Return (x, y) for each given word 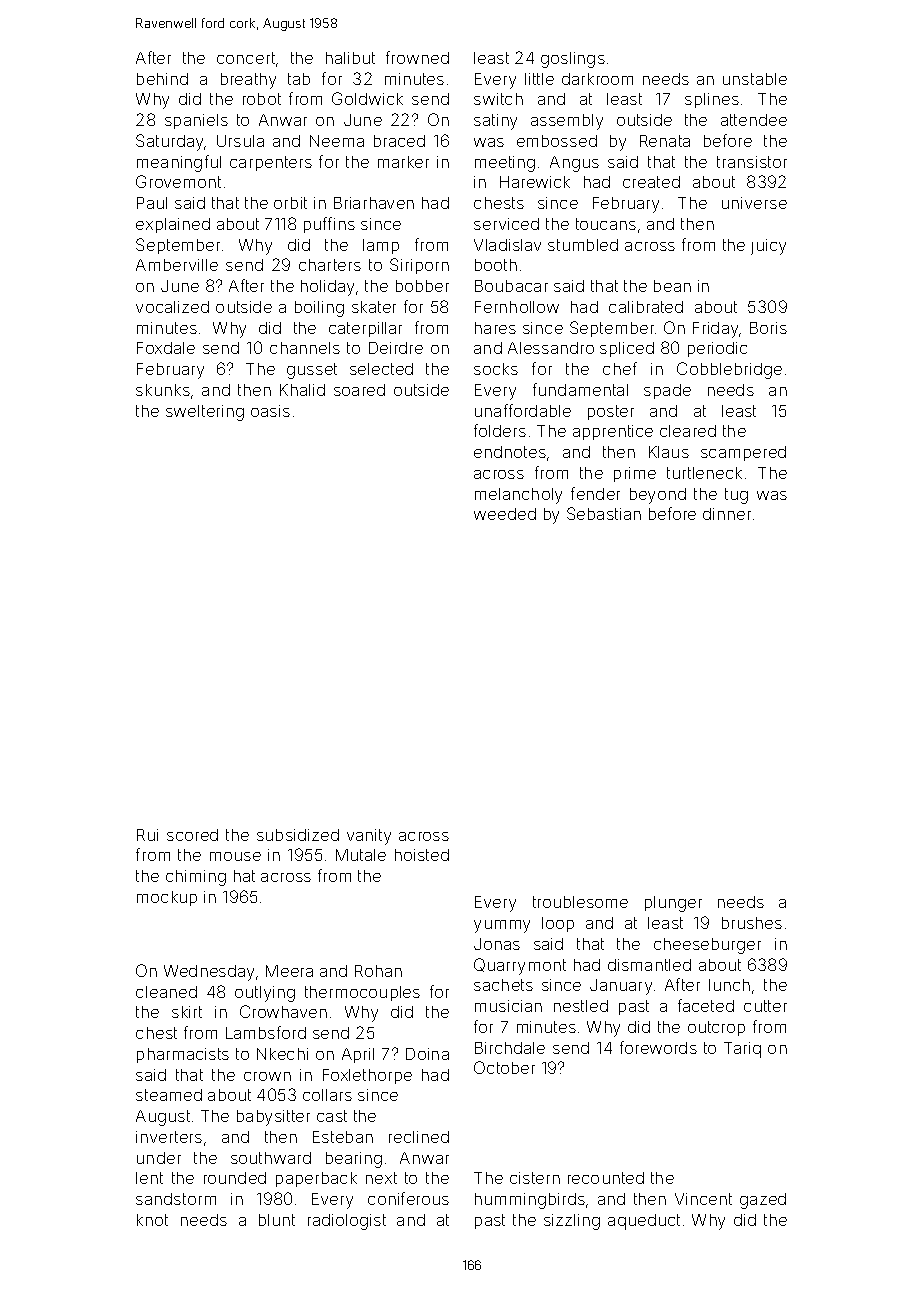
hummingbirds (530, 1201)
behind (162, 79)
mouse (235, 856)
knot (152, 1220)
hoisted (422, 855)
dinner (727, 514)
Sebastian (604, 513)
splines (712, 100)
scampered (743, 453)
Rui (147, 835)
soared (359, 390)
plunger (673, 904)
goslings (573, 60)
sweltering (205, 413)
